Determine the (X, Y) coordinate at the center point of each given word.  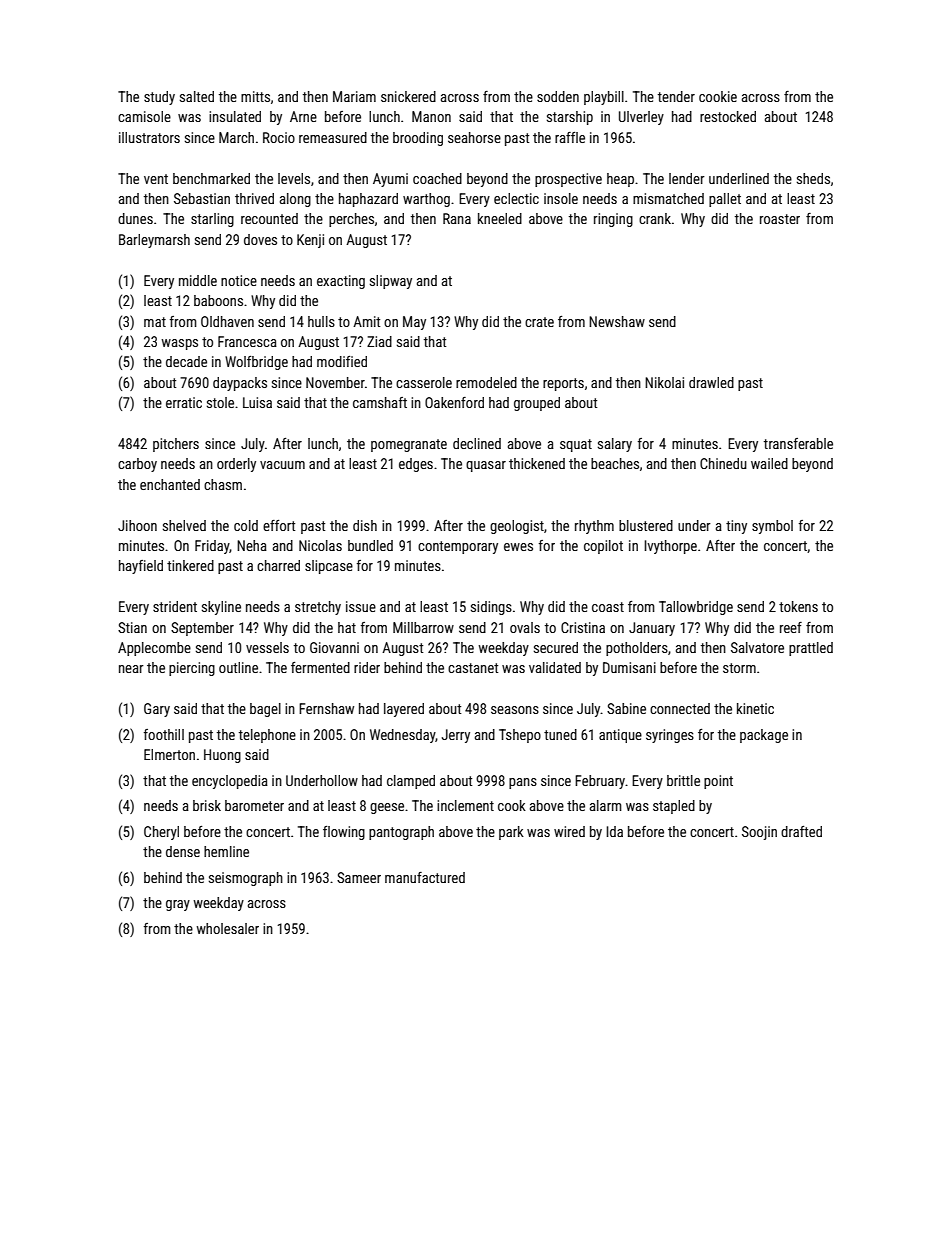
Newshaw (617, 321)
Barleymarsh (154, 241)
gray (178, 905)
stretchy (318, 608)
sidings (491, 608)
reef (791, 627)
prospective (568, 180)
